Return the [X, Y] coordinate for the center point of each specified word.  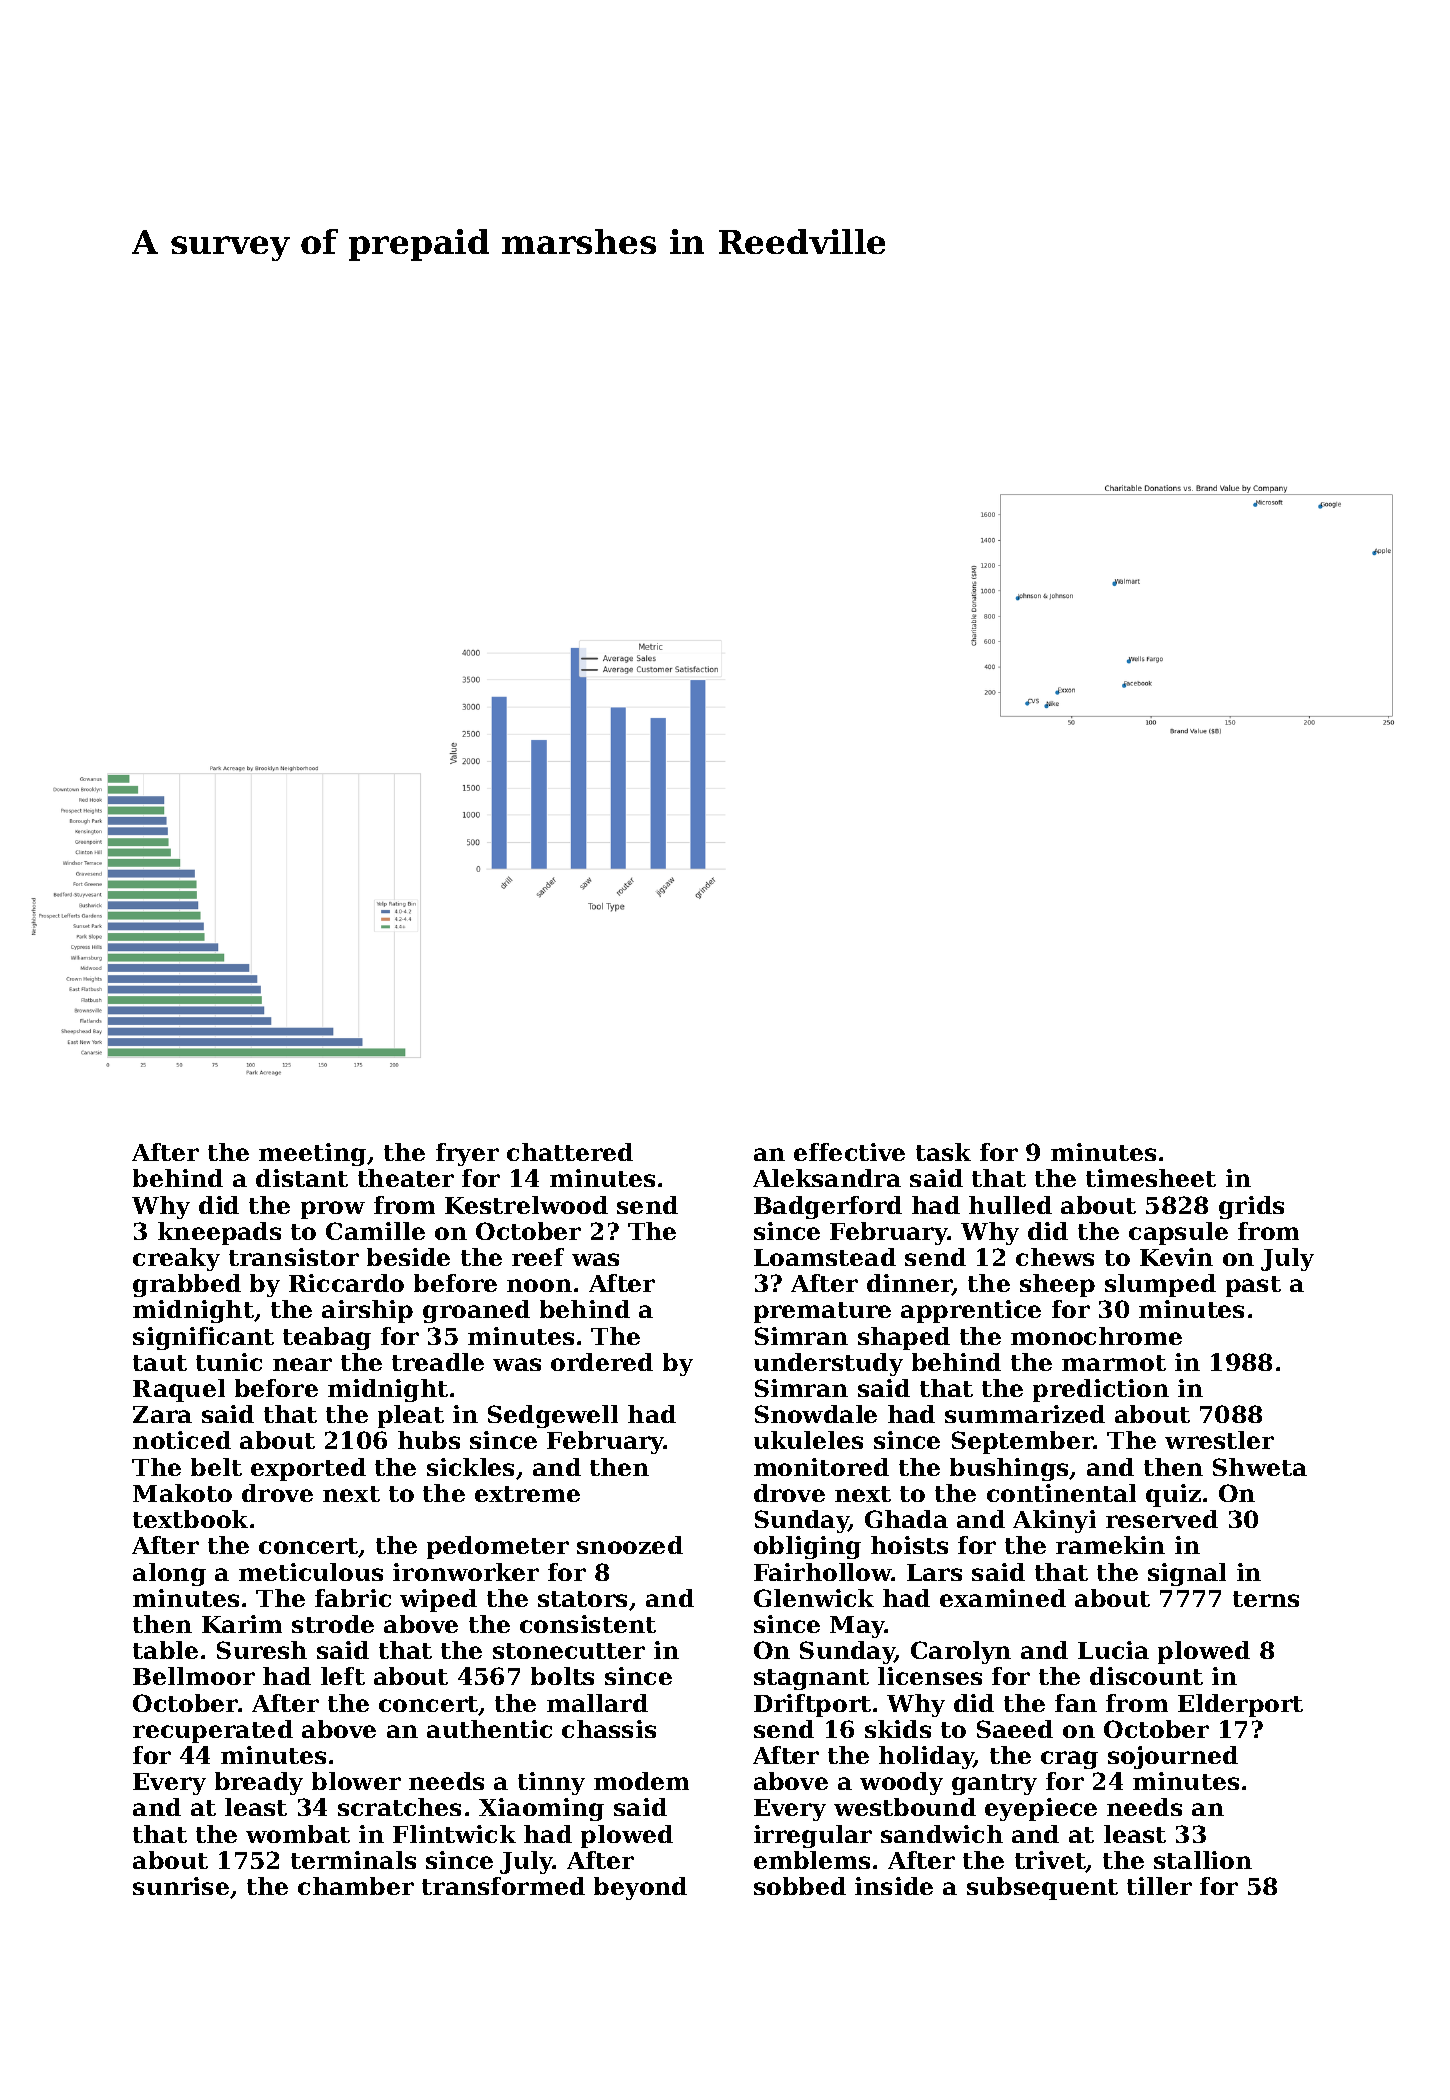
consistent [588, 1624]
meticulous [311, 1572]
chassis [609, 1729]
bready [259, 1783]
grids [1251, 1207]
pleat [411, 1416]
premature [822, 1312]
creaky [176, 1259]
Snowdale [816, 1414]
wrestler [1219, 1440]
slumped [1160, 1285]
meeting [312, 1154]
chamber [356, 1886]
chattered [570, 1152]
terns [1266, 1599]
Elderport [1240, 1705]
